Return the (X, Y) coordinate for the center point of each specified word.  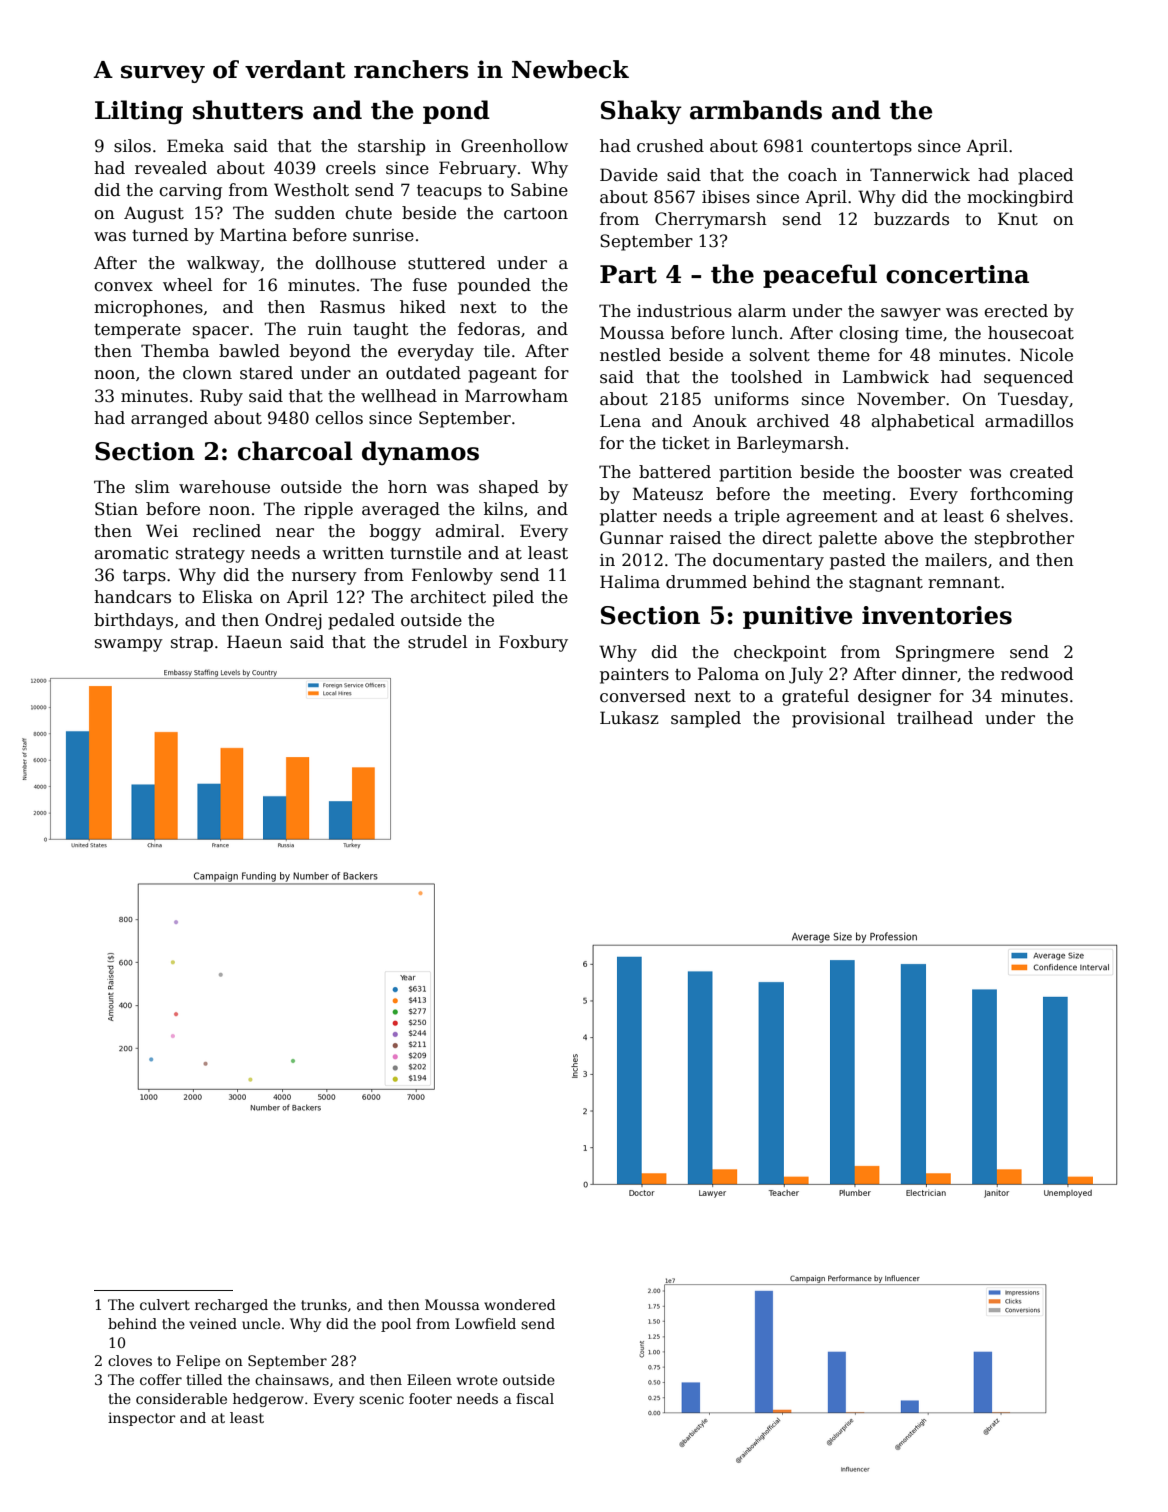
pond (456, 112)
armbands (756, 110)
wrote (477, 1380)
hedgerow (268, 1400)
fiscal (535, 1398)
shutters (248, 110)
